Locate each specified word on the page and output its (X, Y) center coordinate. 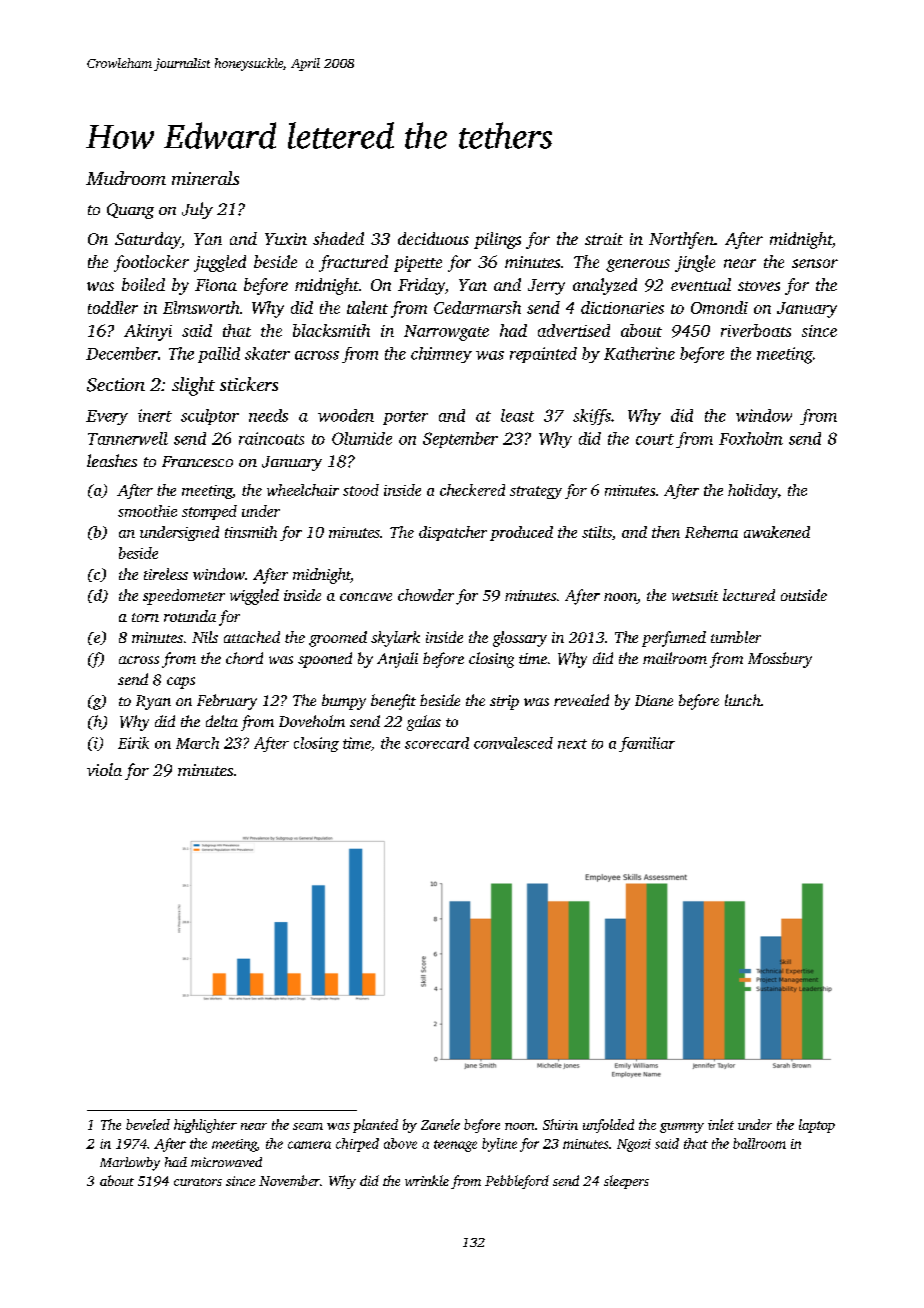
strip (504, 702)
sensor (815, 263)
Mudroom (126, 178)
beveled (148, 1124)
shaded (338, 238)
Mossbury (780, 660)
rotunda (190, 616)
